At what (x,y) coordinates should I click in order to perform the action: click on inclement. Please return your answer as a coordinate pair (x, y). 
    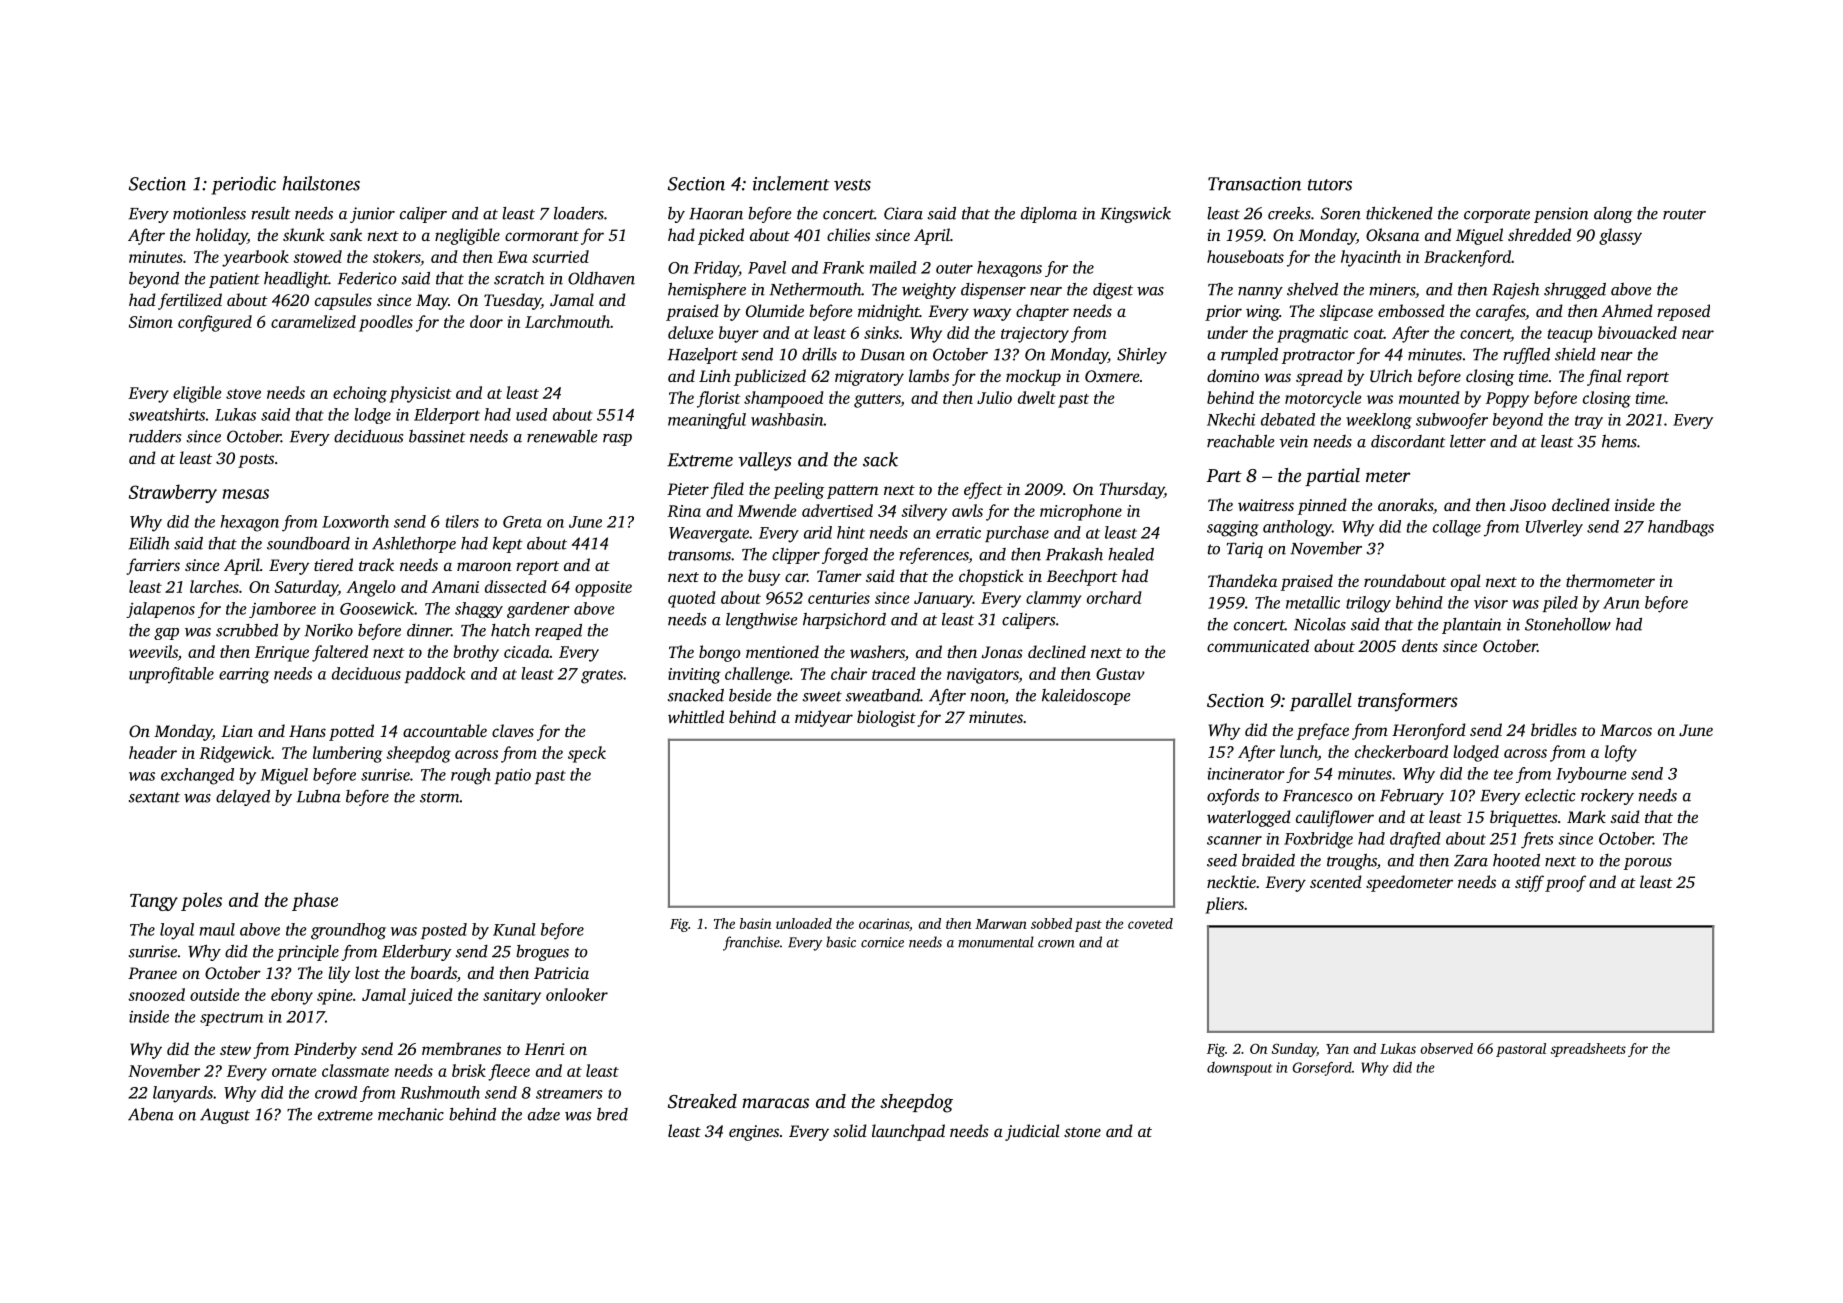
    Looking at the image, I should click on (791, 183).
